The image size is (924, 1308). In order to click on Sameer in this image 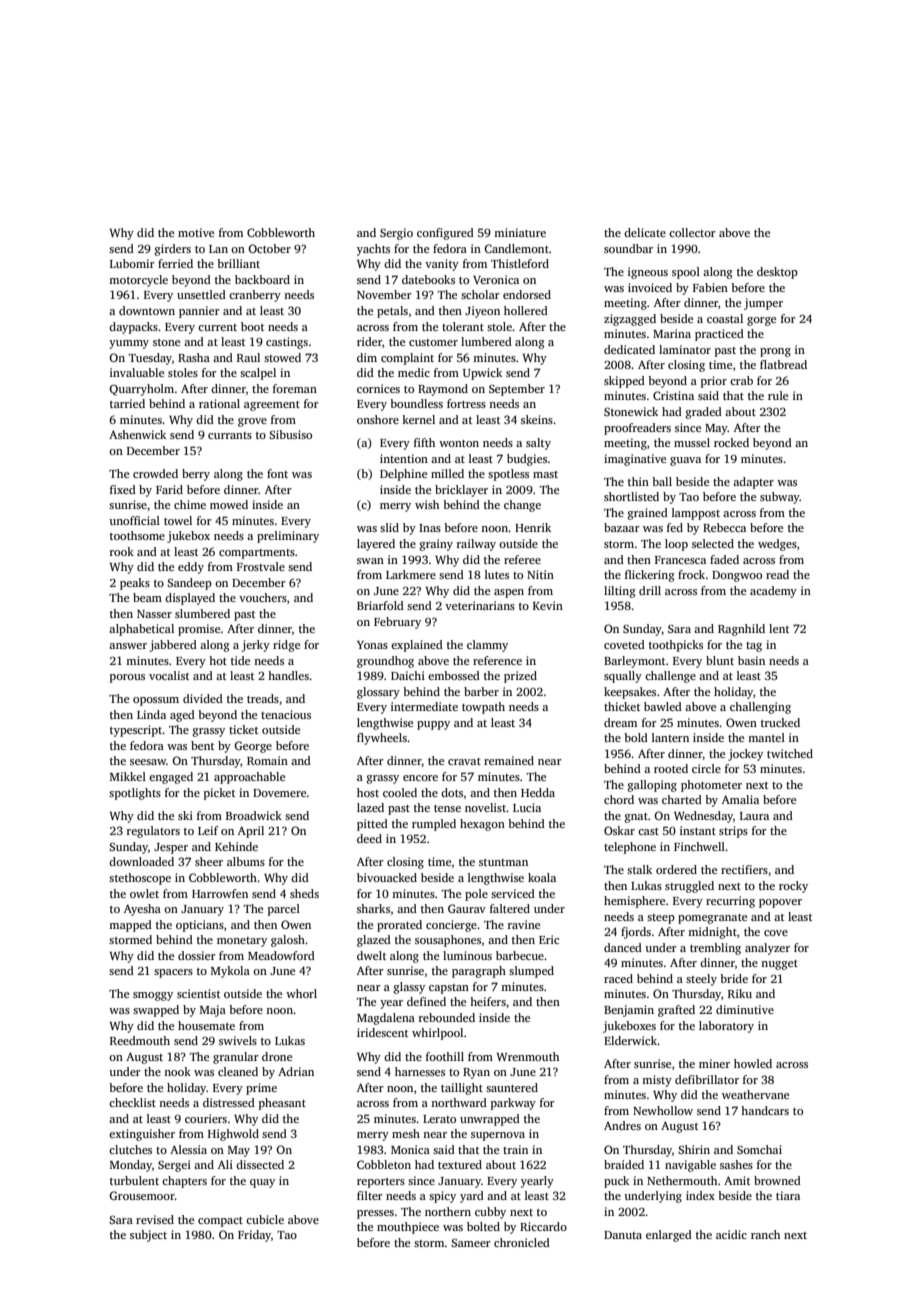, I will do `click(471, 1242)`.
